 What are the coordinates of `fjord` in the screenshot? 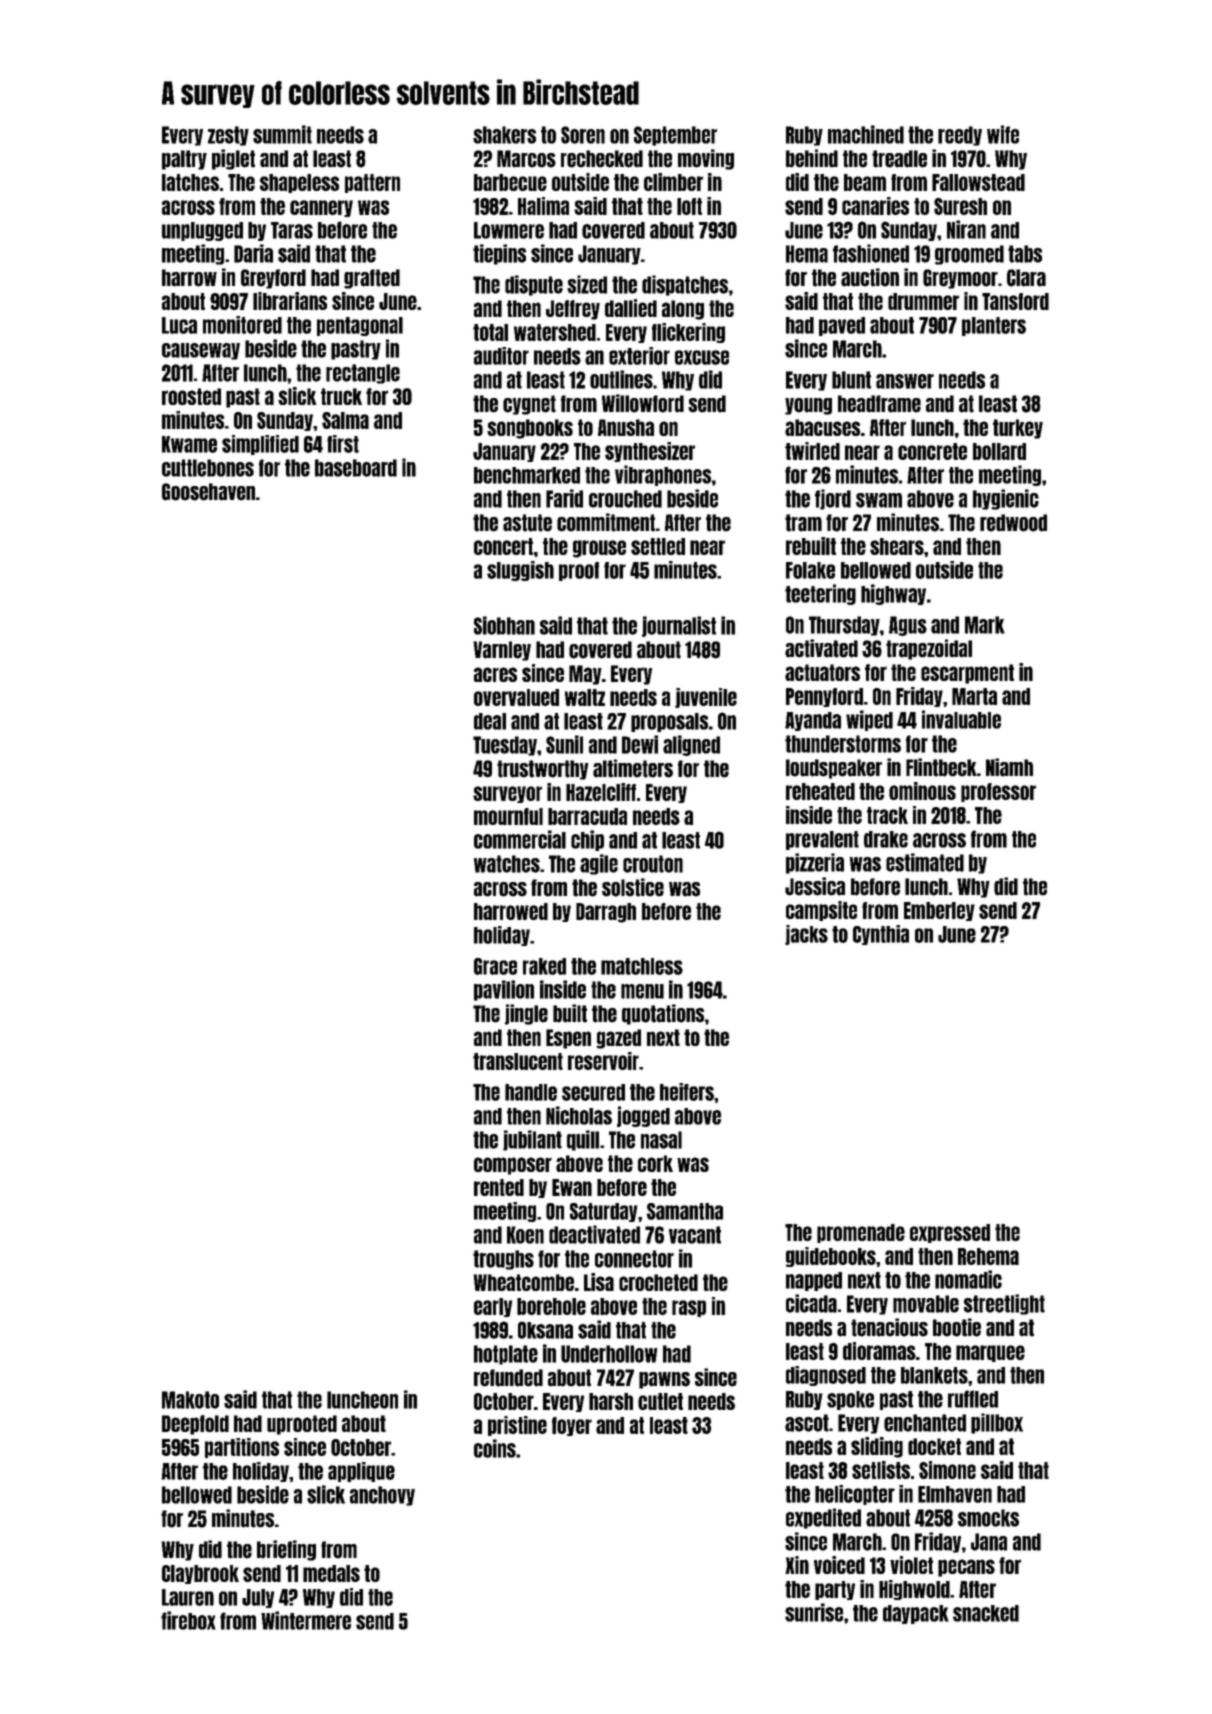 It's located at (833, 499).
